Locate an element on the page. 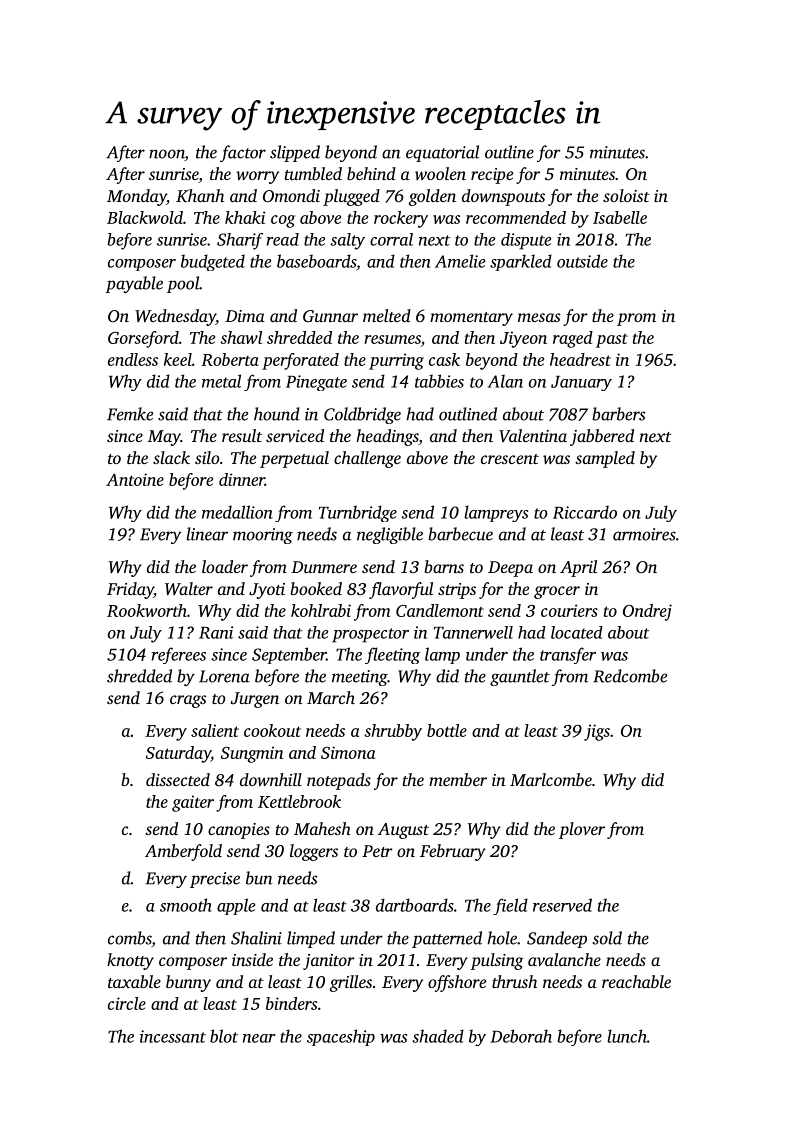 This document has width=792, height=1124. soloist is located at coordinates (626, 195).
